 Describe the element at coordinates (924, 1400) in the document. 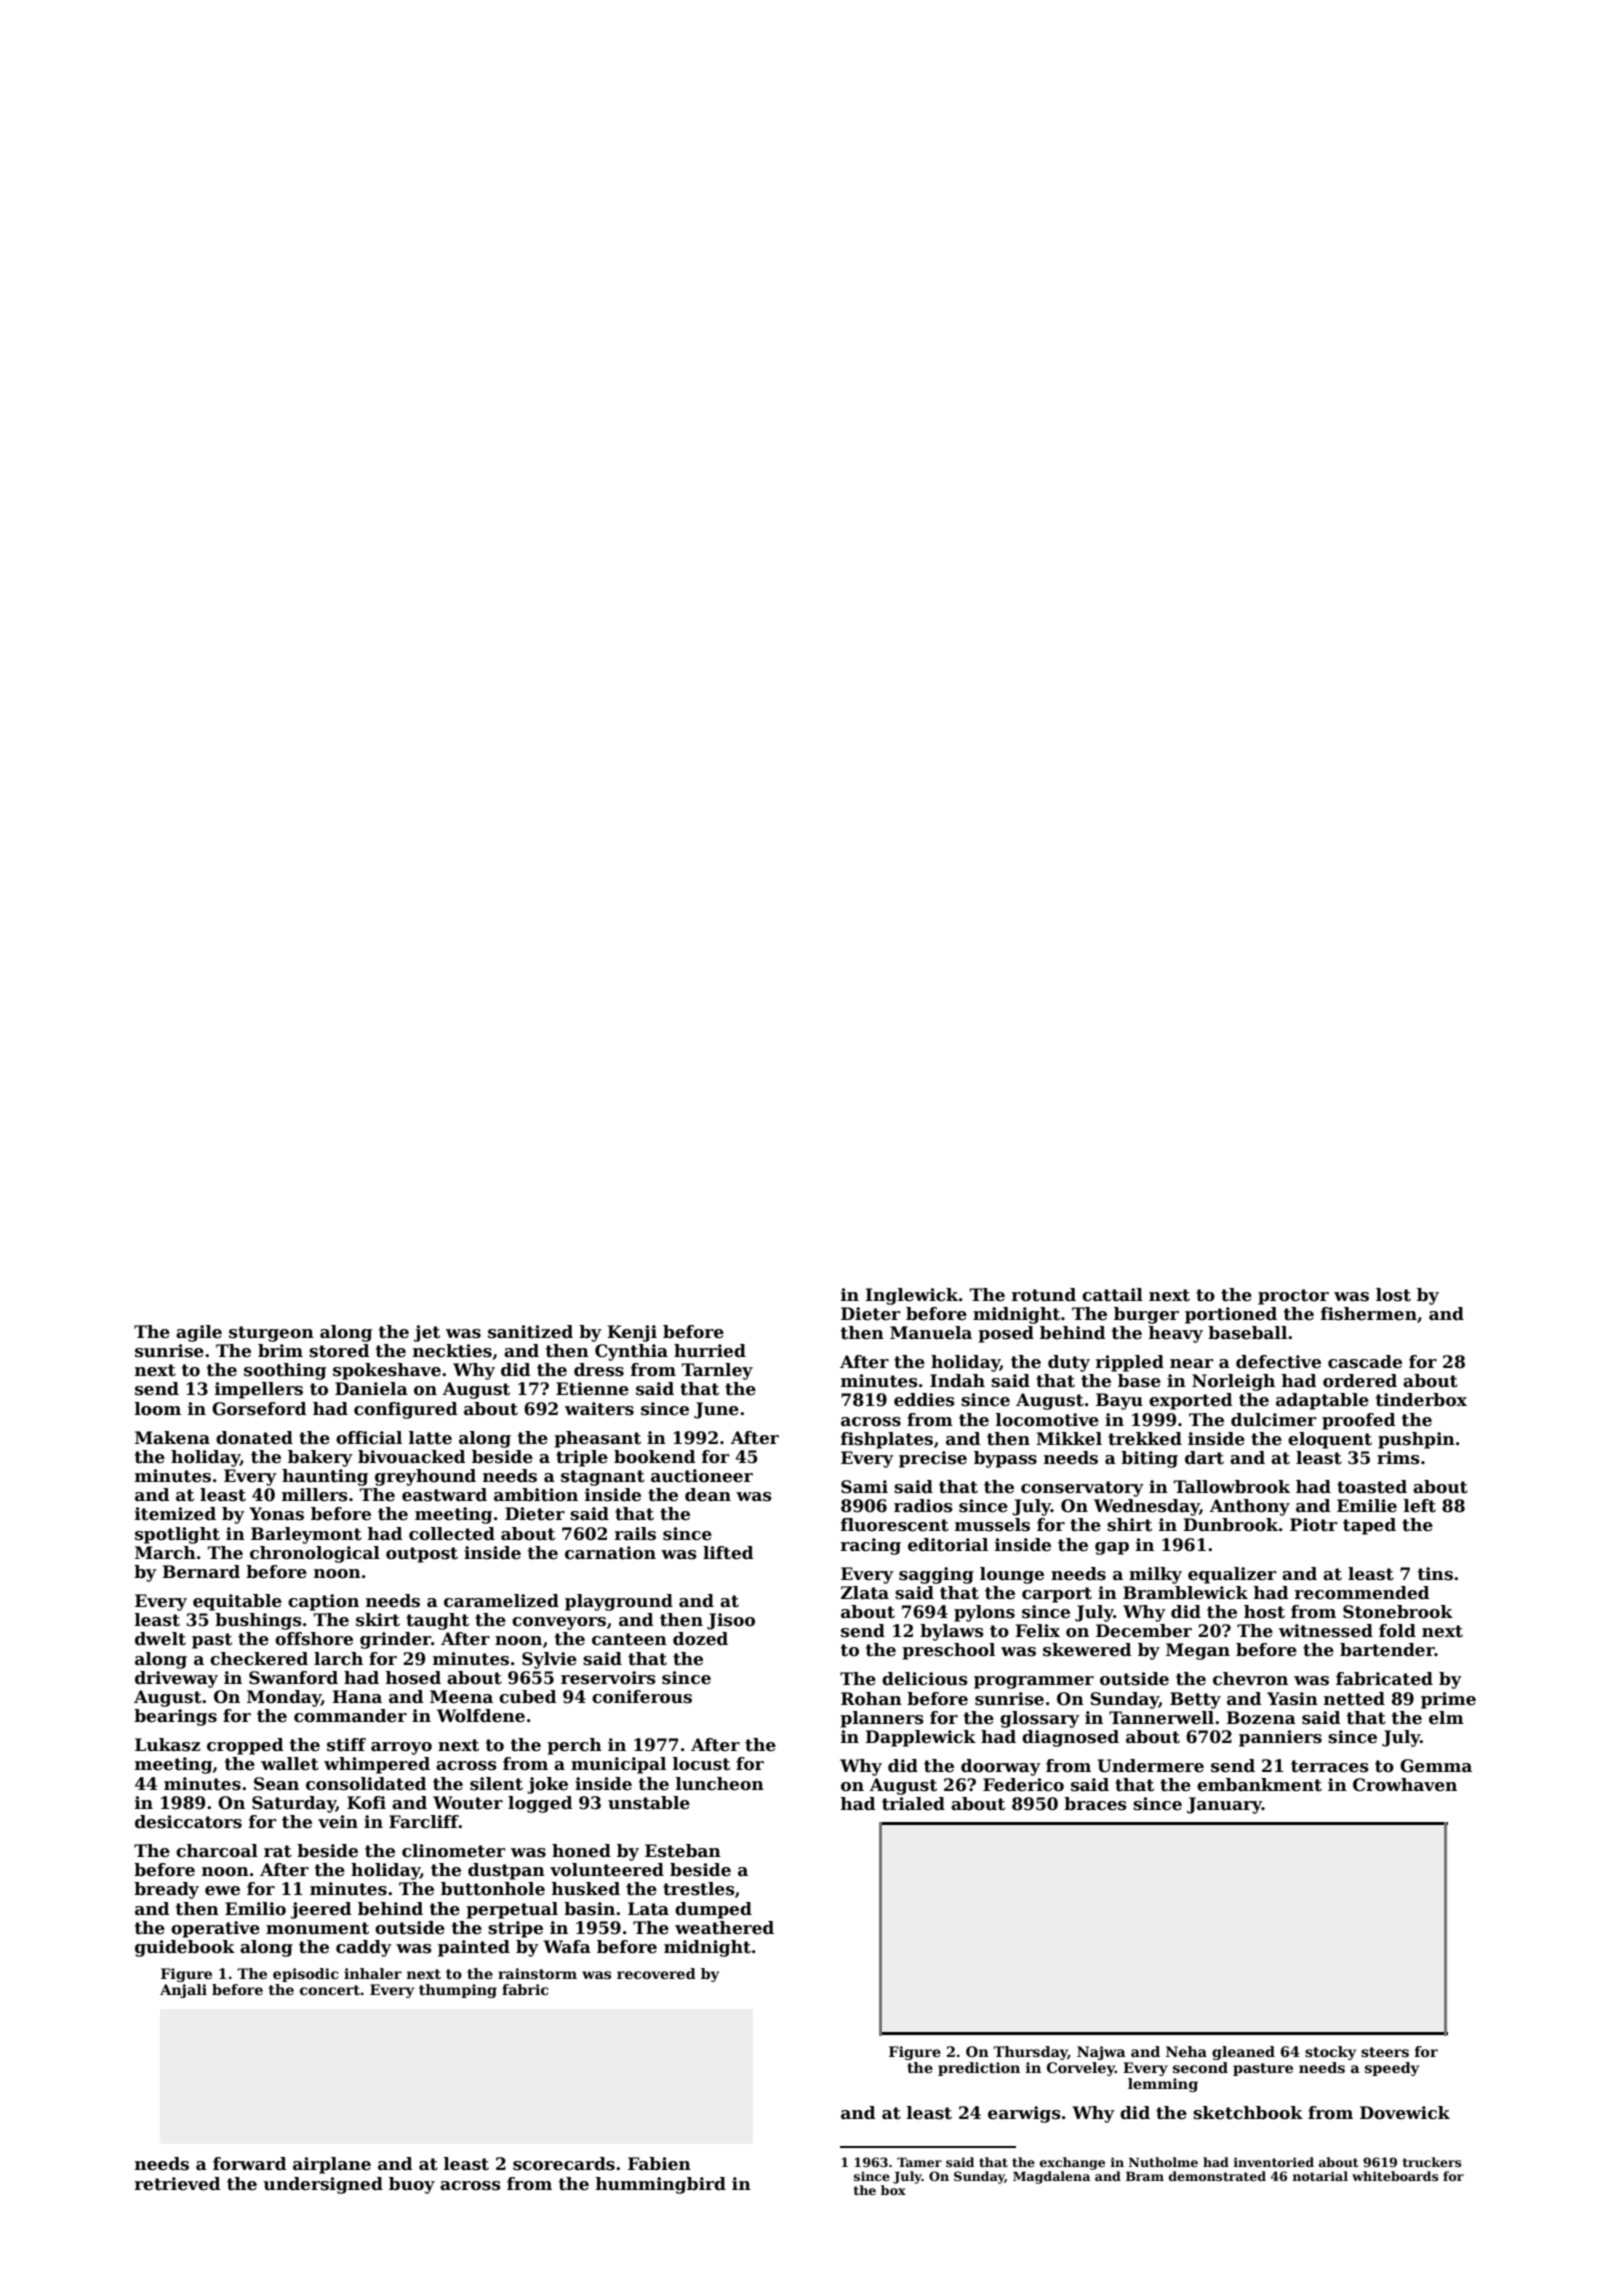

I see `eddies` at that location.
